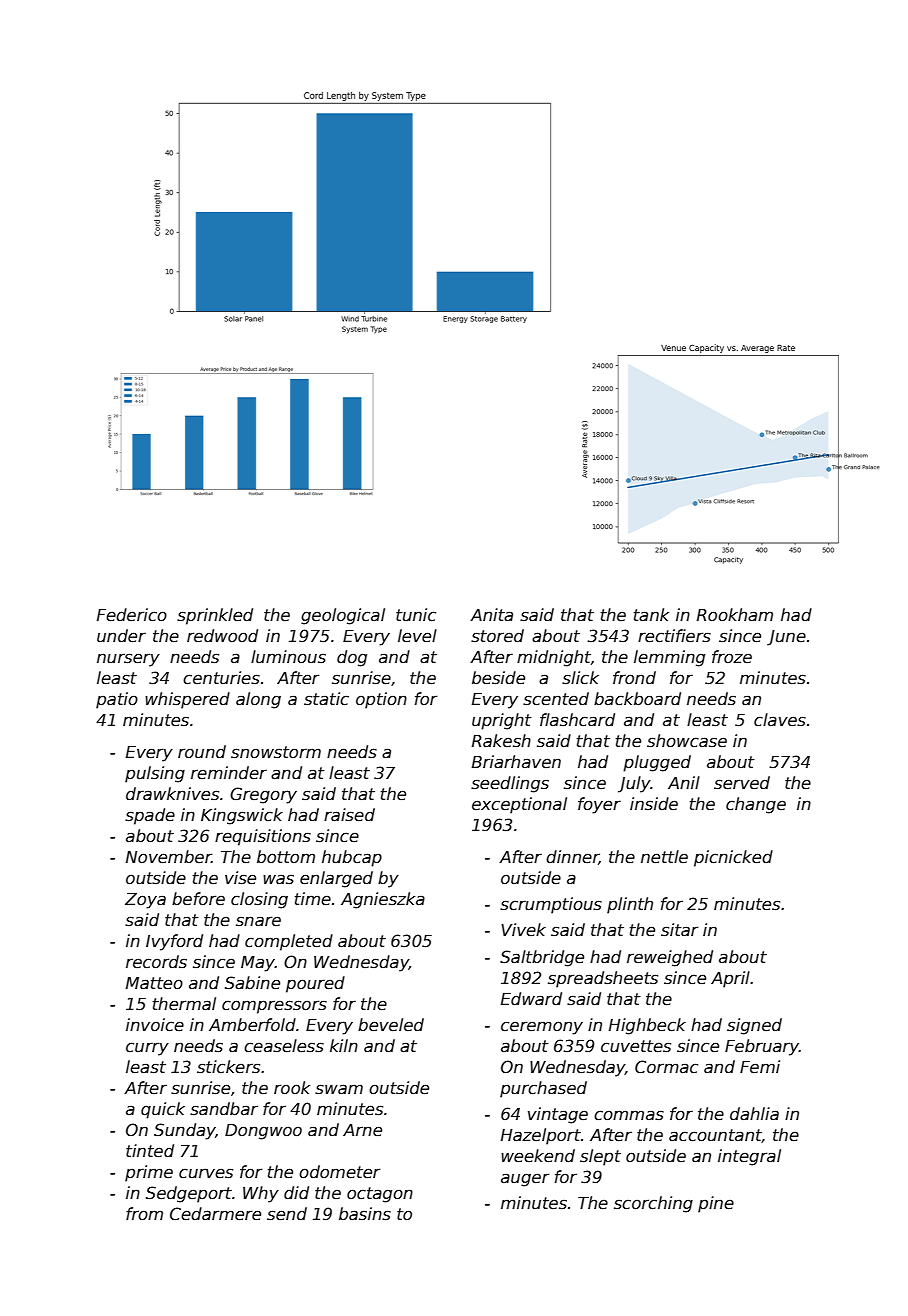 The height and width of the image is (1316, 908). What do you see at coordinates (274, 1007) in the image?
I see `compressors` at bounding box center [274, 1007].
